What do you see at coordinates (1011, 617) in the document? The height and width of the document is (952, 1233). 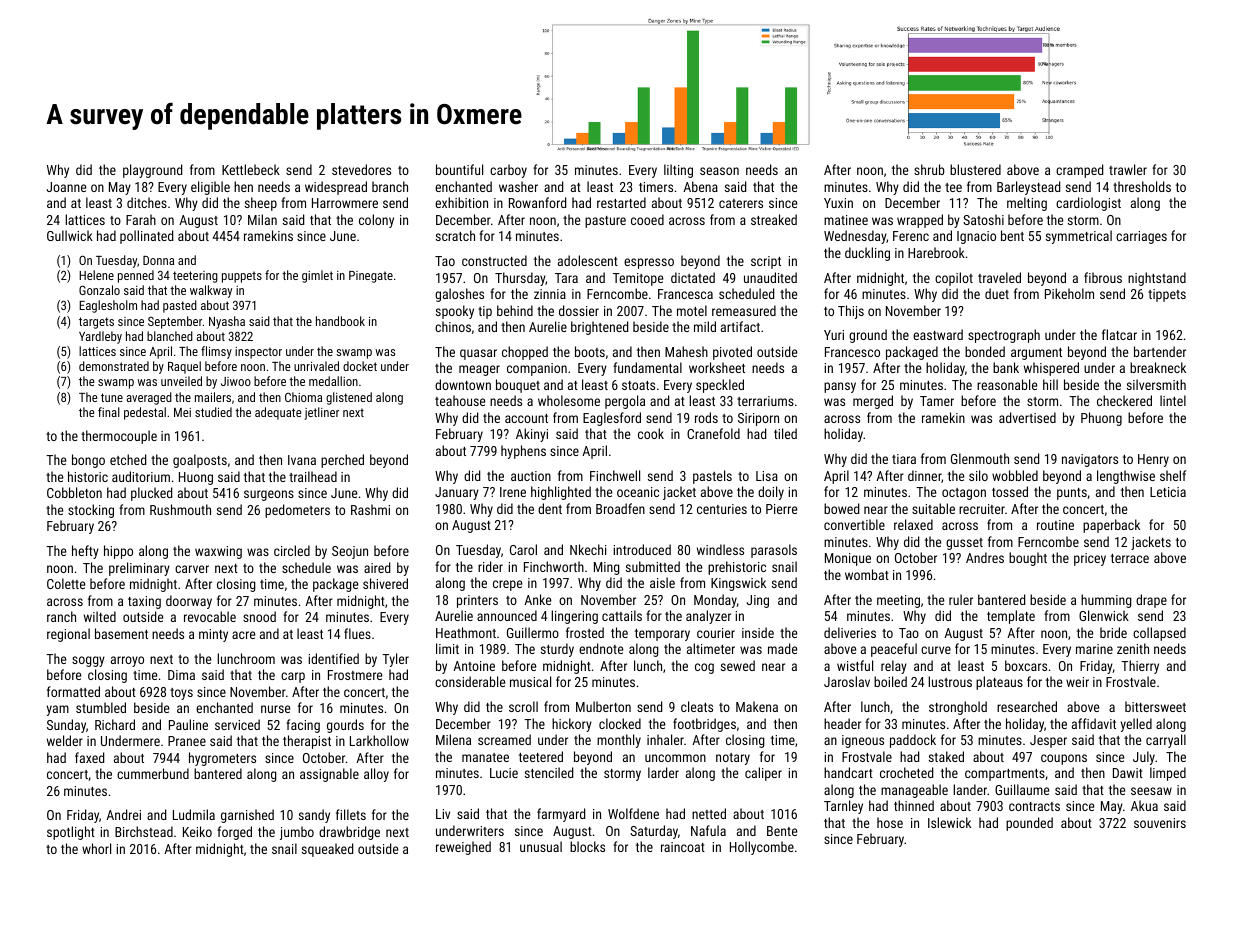 I see `template` at bounding box center [1011, 617].
